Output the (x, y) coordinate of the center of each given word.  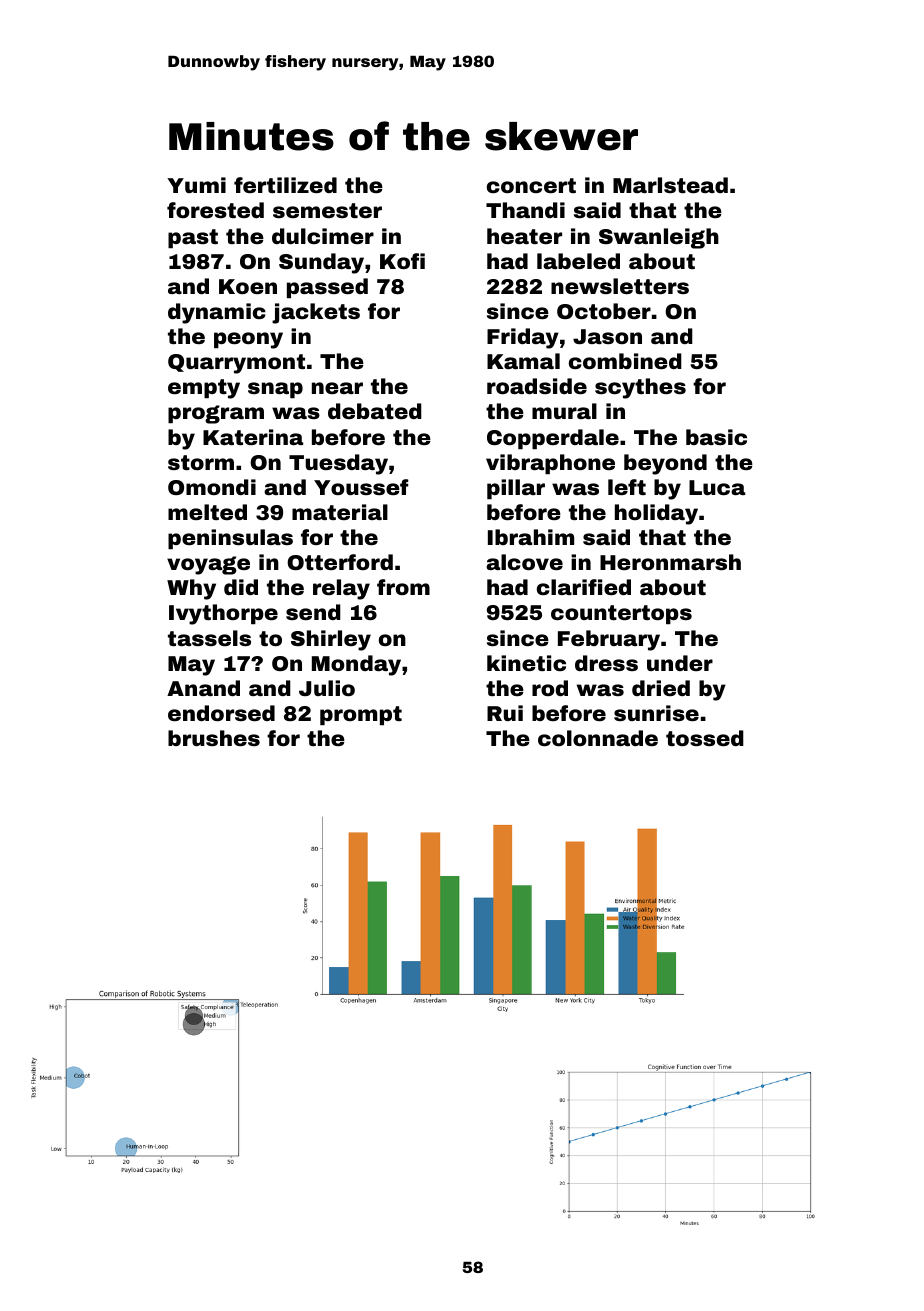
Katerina (253, 437)
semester (327, 210)
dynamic (217, 313)
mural (564, 411)
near (337, 388)
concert (531, 185)
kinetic (526, 663)
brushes (214, 738)
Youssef (361, 487)
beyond (665, 464)
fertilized (285, 185)
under (680, 663)
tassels (209, 638)
